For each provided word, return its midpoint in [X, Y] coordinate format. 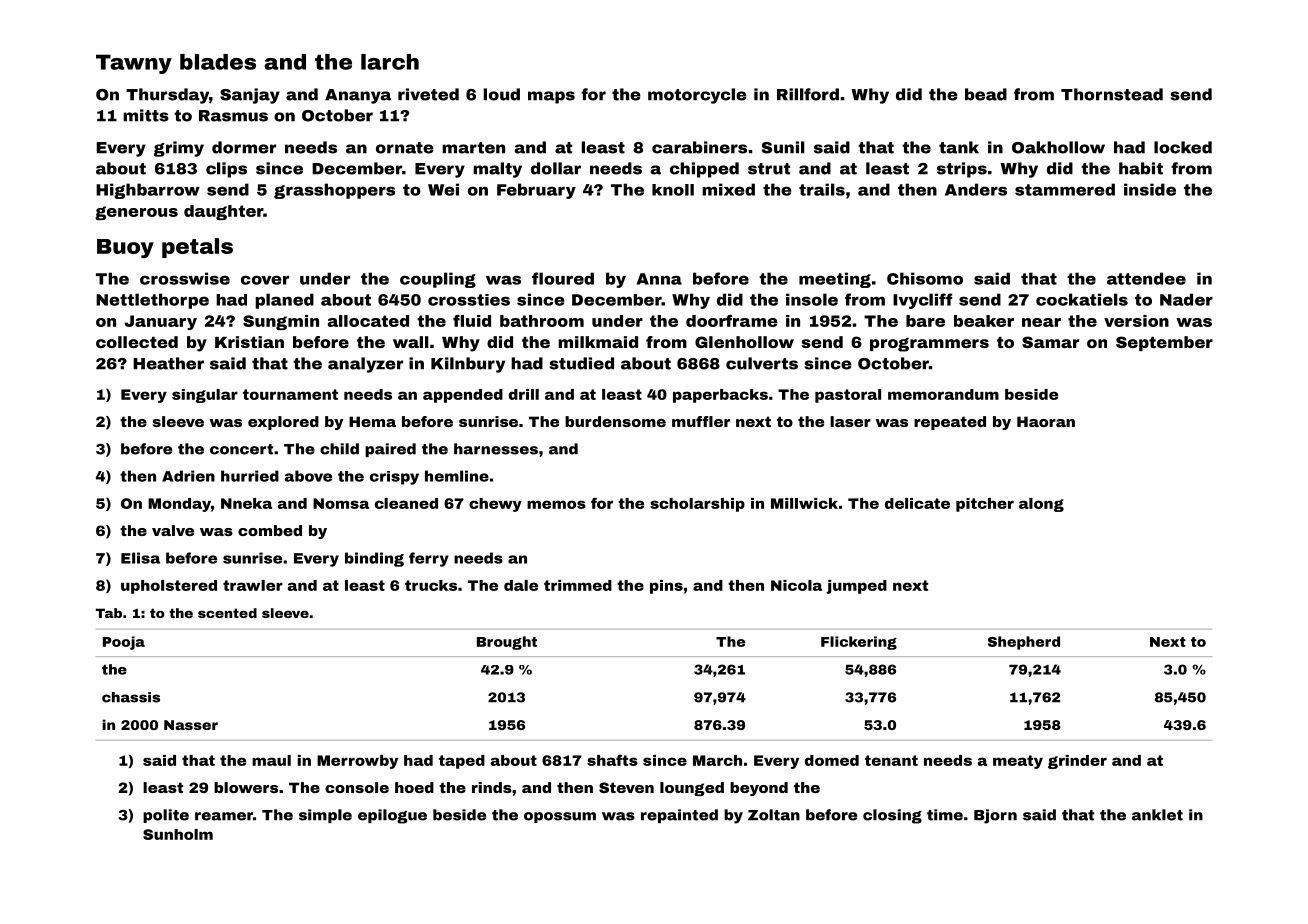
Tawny [134, 64]
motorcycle [697, 96]
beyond [759, 789]
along [1041, 505]
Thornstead [1112, 94]
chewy [495, 505]
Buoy [125, 248]
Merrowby [357, 762]
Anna [659, 279]
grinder [1077, 762]
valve [173, 530]
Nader [1186, 299]
